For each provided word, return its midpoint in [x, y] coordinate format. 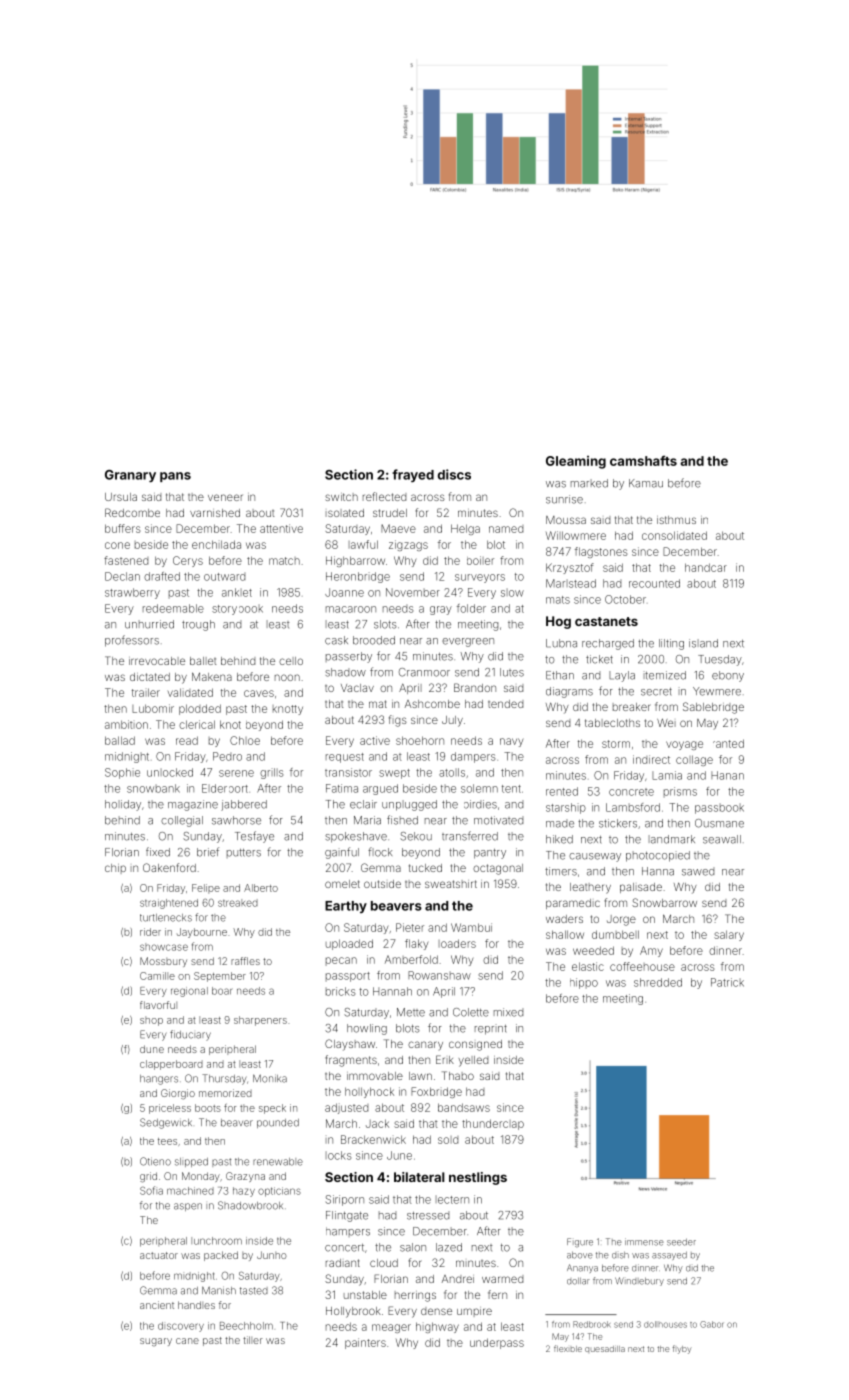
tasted [254, 1291]
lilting [671, 644]
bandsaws [464, 1107]
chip [115, 869]
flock [380, 852]
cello [291, 661]
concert [344, 1248]
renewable [278, 1162]
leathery [590, 888]
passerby [349, 657]
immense [644, 1242]
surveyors [480, 578]
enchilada [216, 544]
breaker [632, 707]
